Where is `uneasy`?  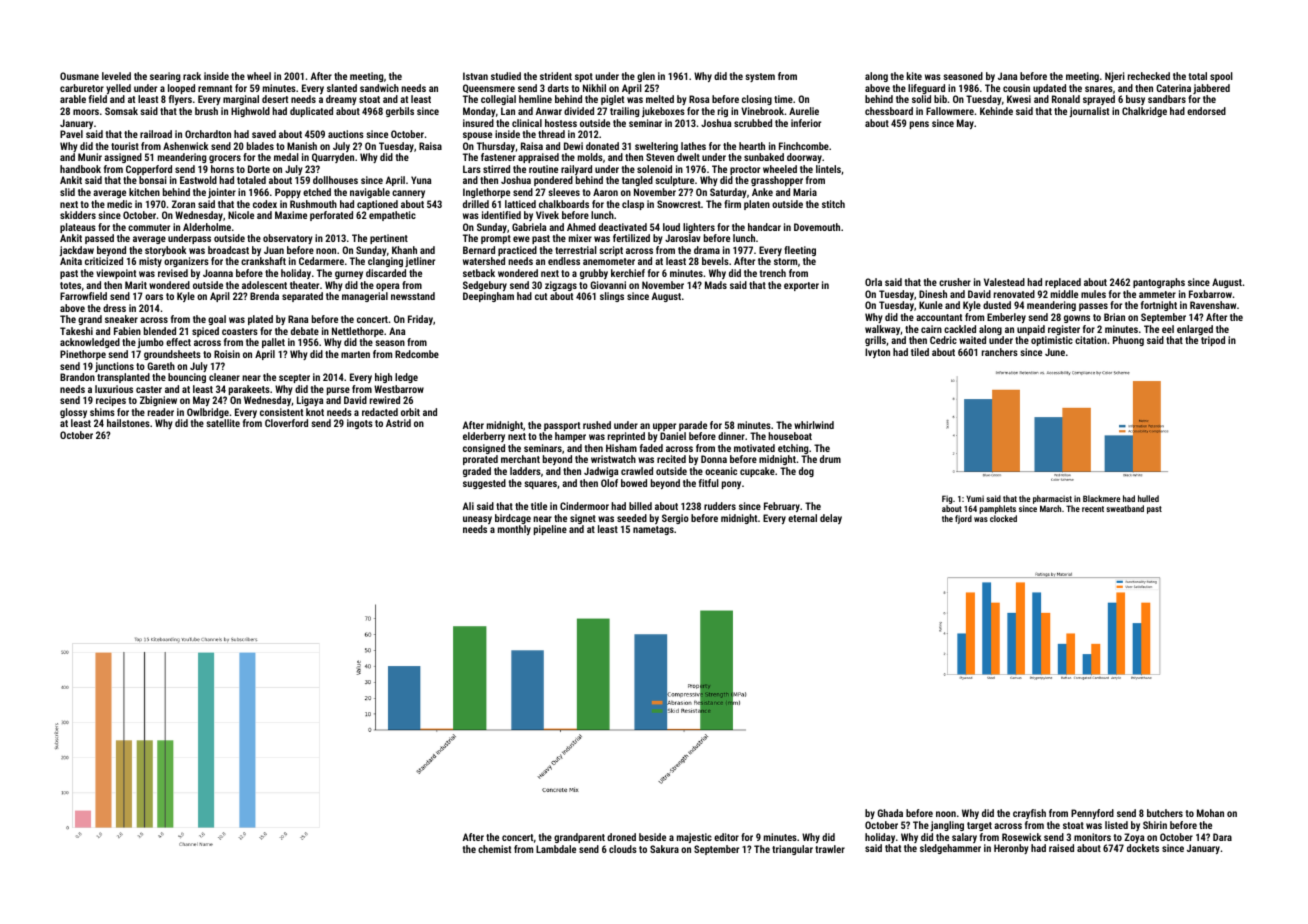 uneasy is located at coordinates (477, 520).
